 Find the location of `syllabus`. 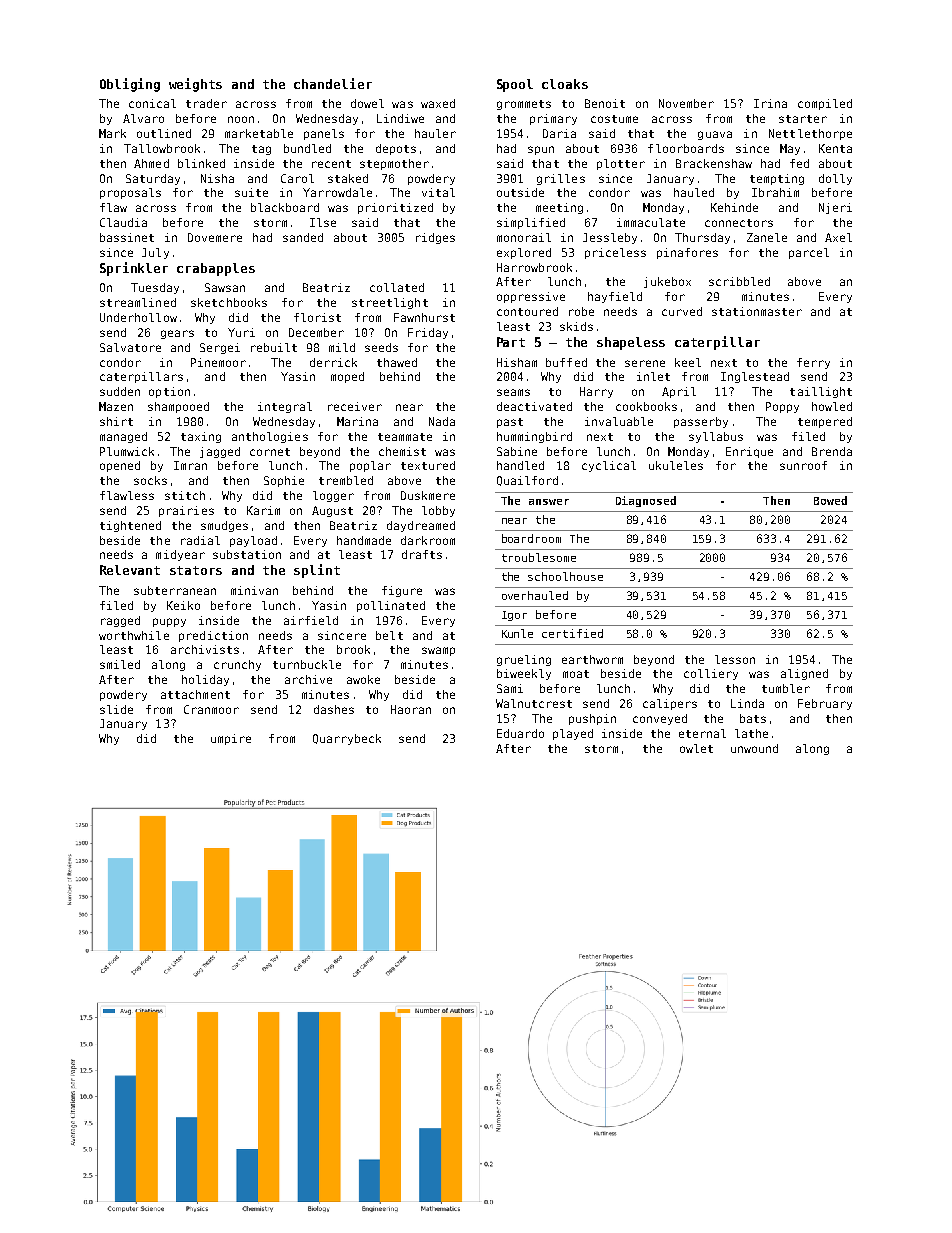

syllabus is located at coordinates (716, 437).
